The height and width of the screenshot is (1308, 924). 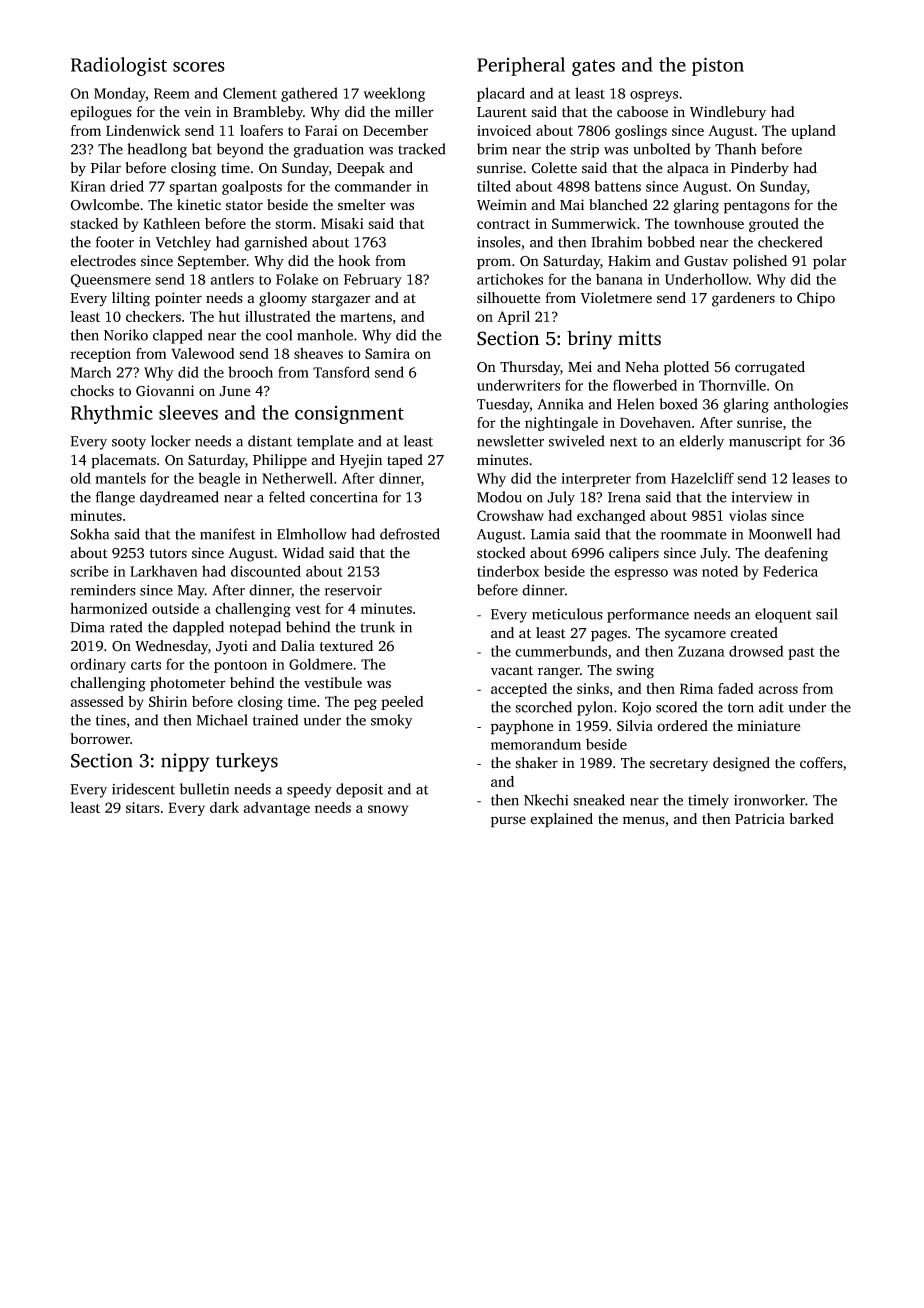 What do you see at coordinates (188, 684) in the screenshot?
I see `photometer` at bounding box center [188, 684].
